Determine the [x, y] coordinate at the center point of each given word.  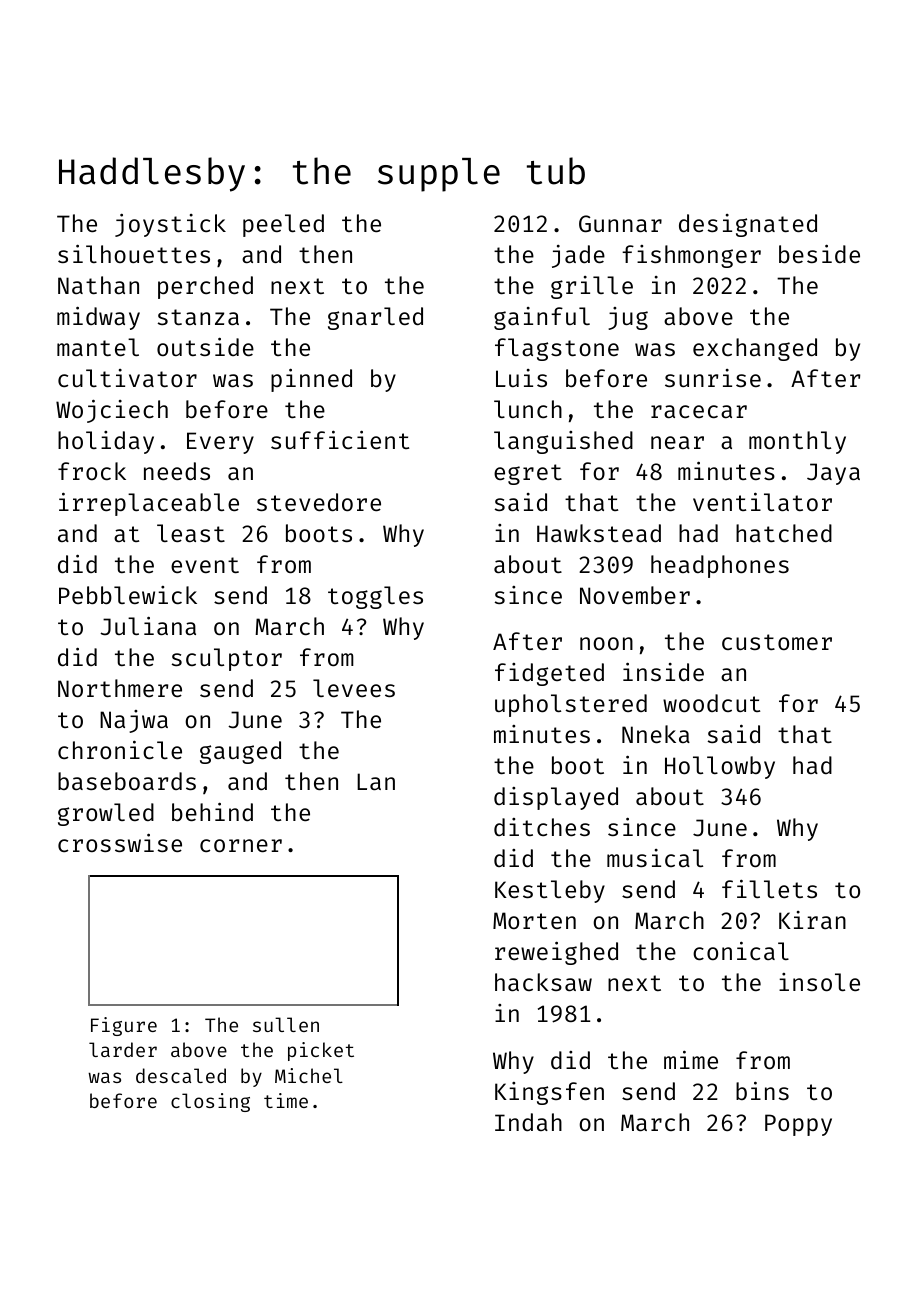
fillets [769, 888]
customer [777, 642]
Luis [521, 378]
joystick [170, 225]
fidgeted [549, 674]
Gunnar [620, 223]
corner [241, 845]
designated [748, 225]
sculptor [227, 659]
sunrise [713, 378]
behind [212, 811]
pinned [311, 380]
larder [123, 1049]
